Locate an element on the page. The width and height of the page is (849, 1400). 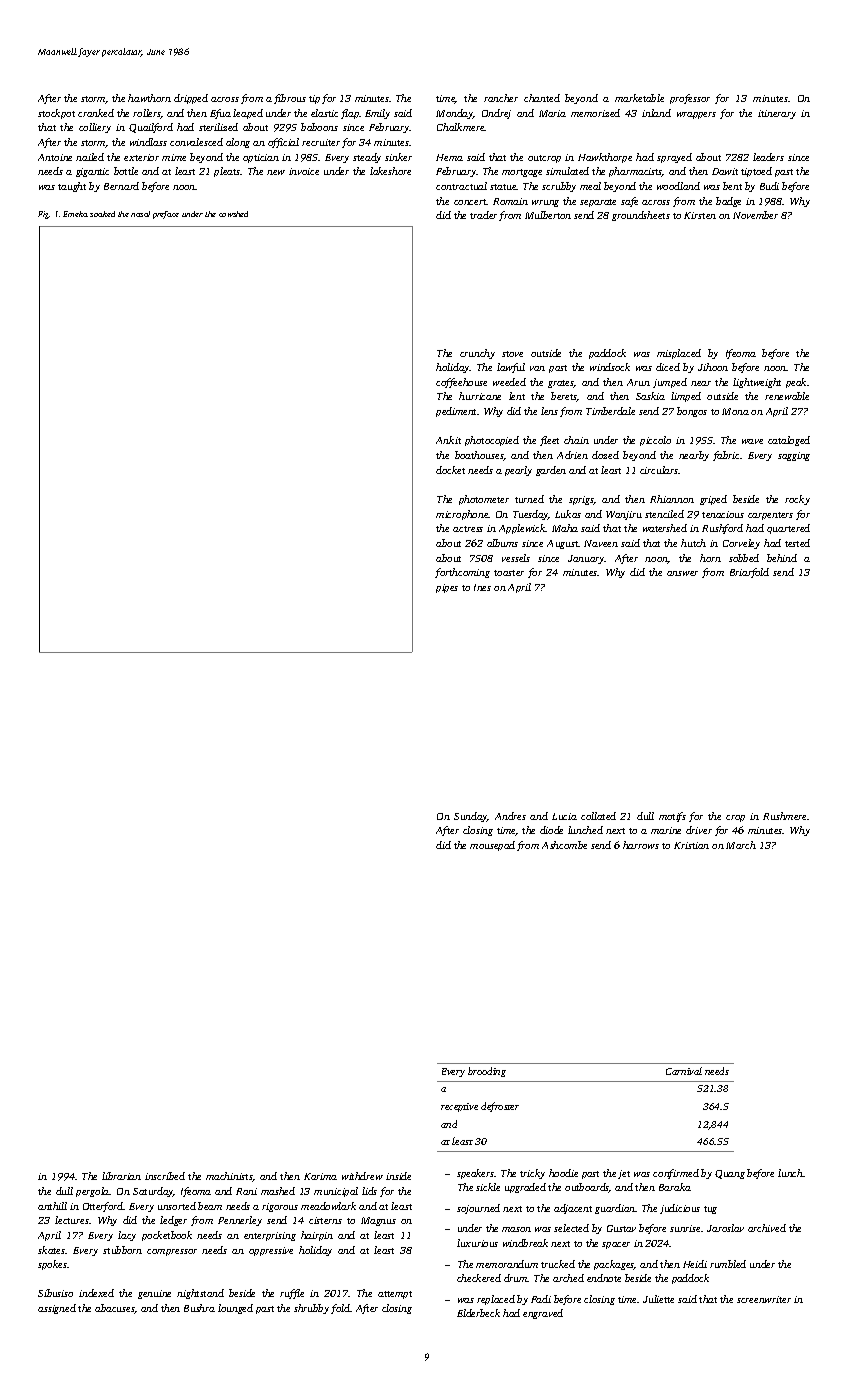
lounged is located at coordinates (235, 1309).
